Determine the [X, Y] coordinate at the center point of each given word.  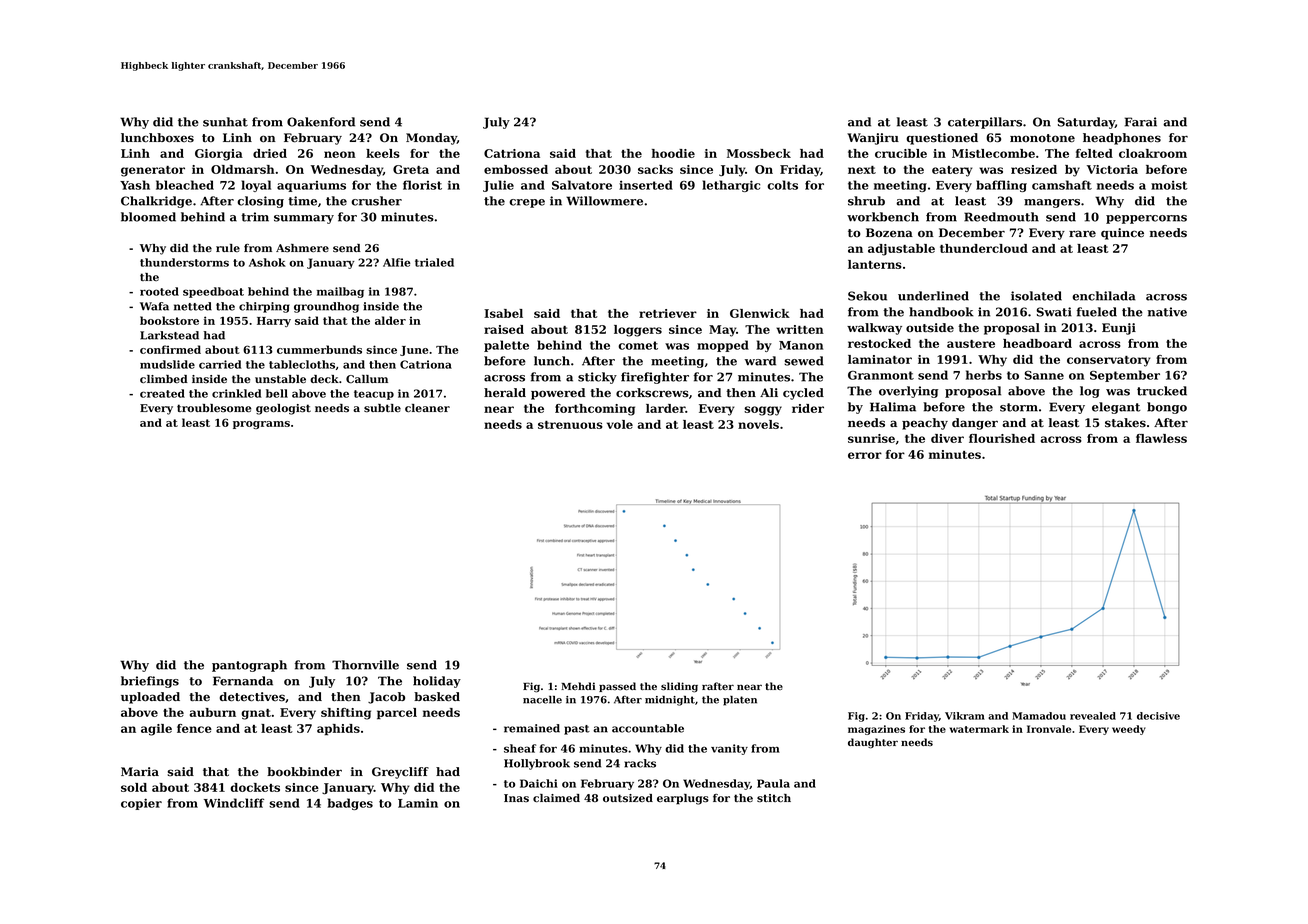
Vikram [965, 716]
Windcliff [234, 803]
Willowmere [604, 201]
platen [740, 701]
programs [261, 425]
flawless [1161, 438]
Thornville [365, 665]
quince [1122, 234]
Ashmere [302, 248]
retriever [668, 313]
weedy [1129, 730]
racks [640, 763]
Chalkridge [156, 202]
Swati [1054, 312]
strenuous [570, 425]
